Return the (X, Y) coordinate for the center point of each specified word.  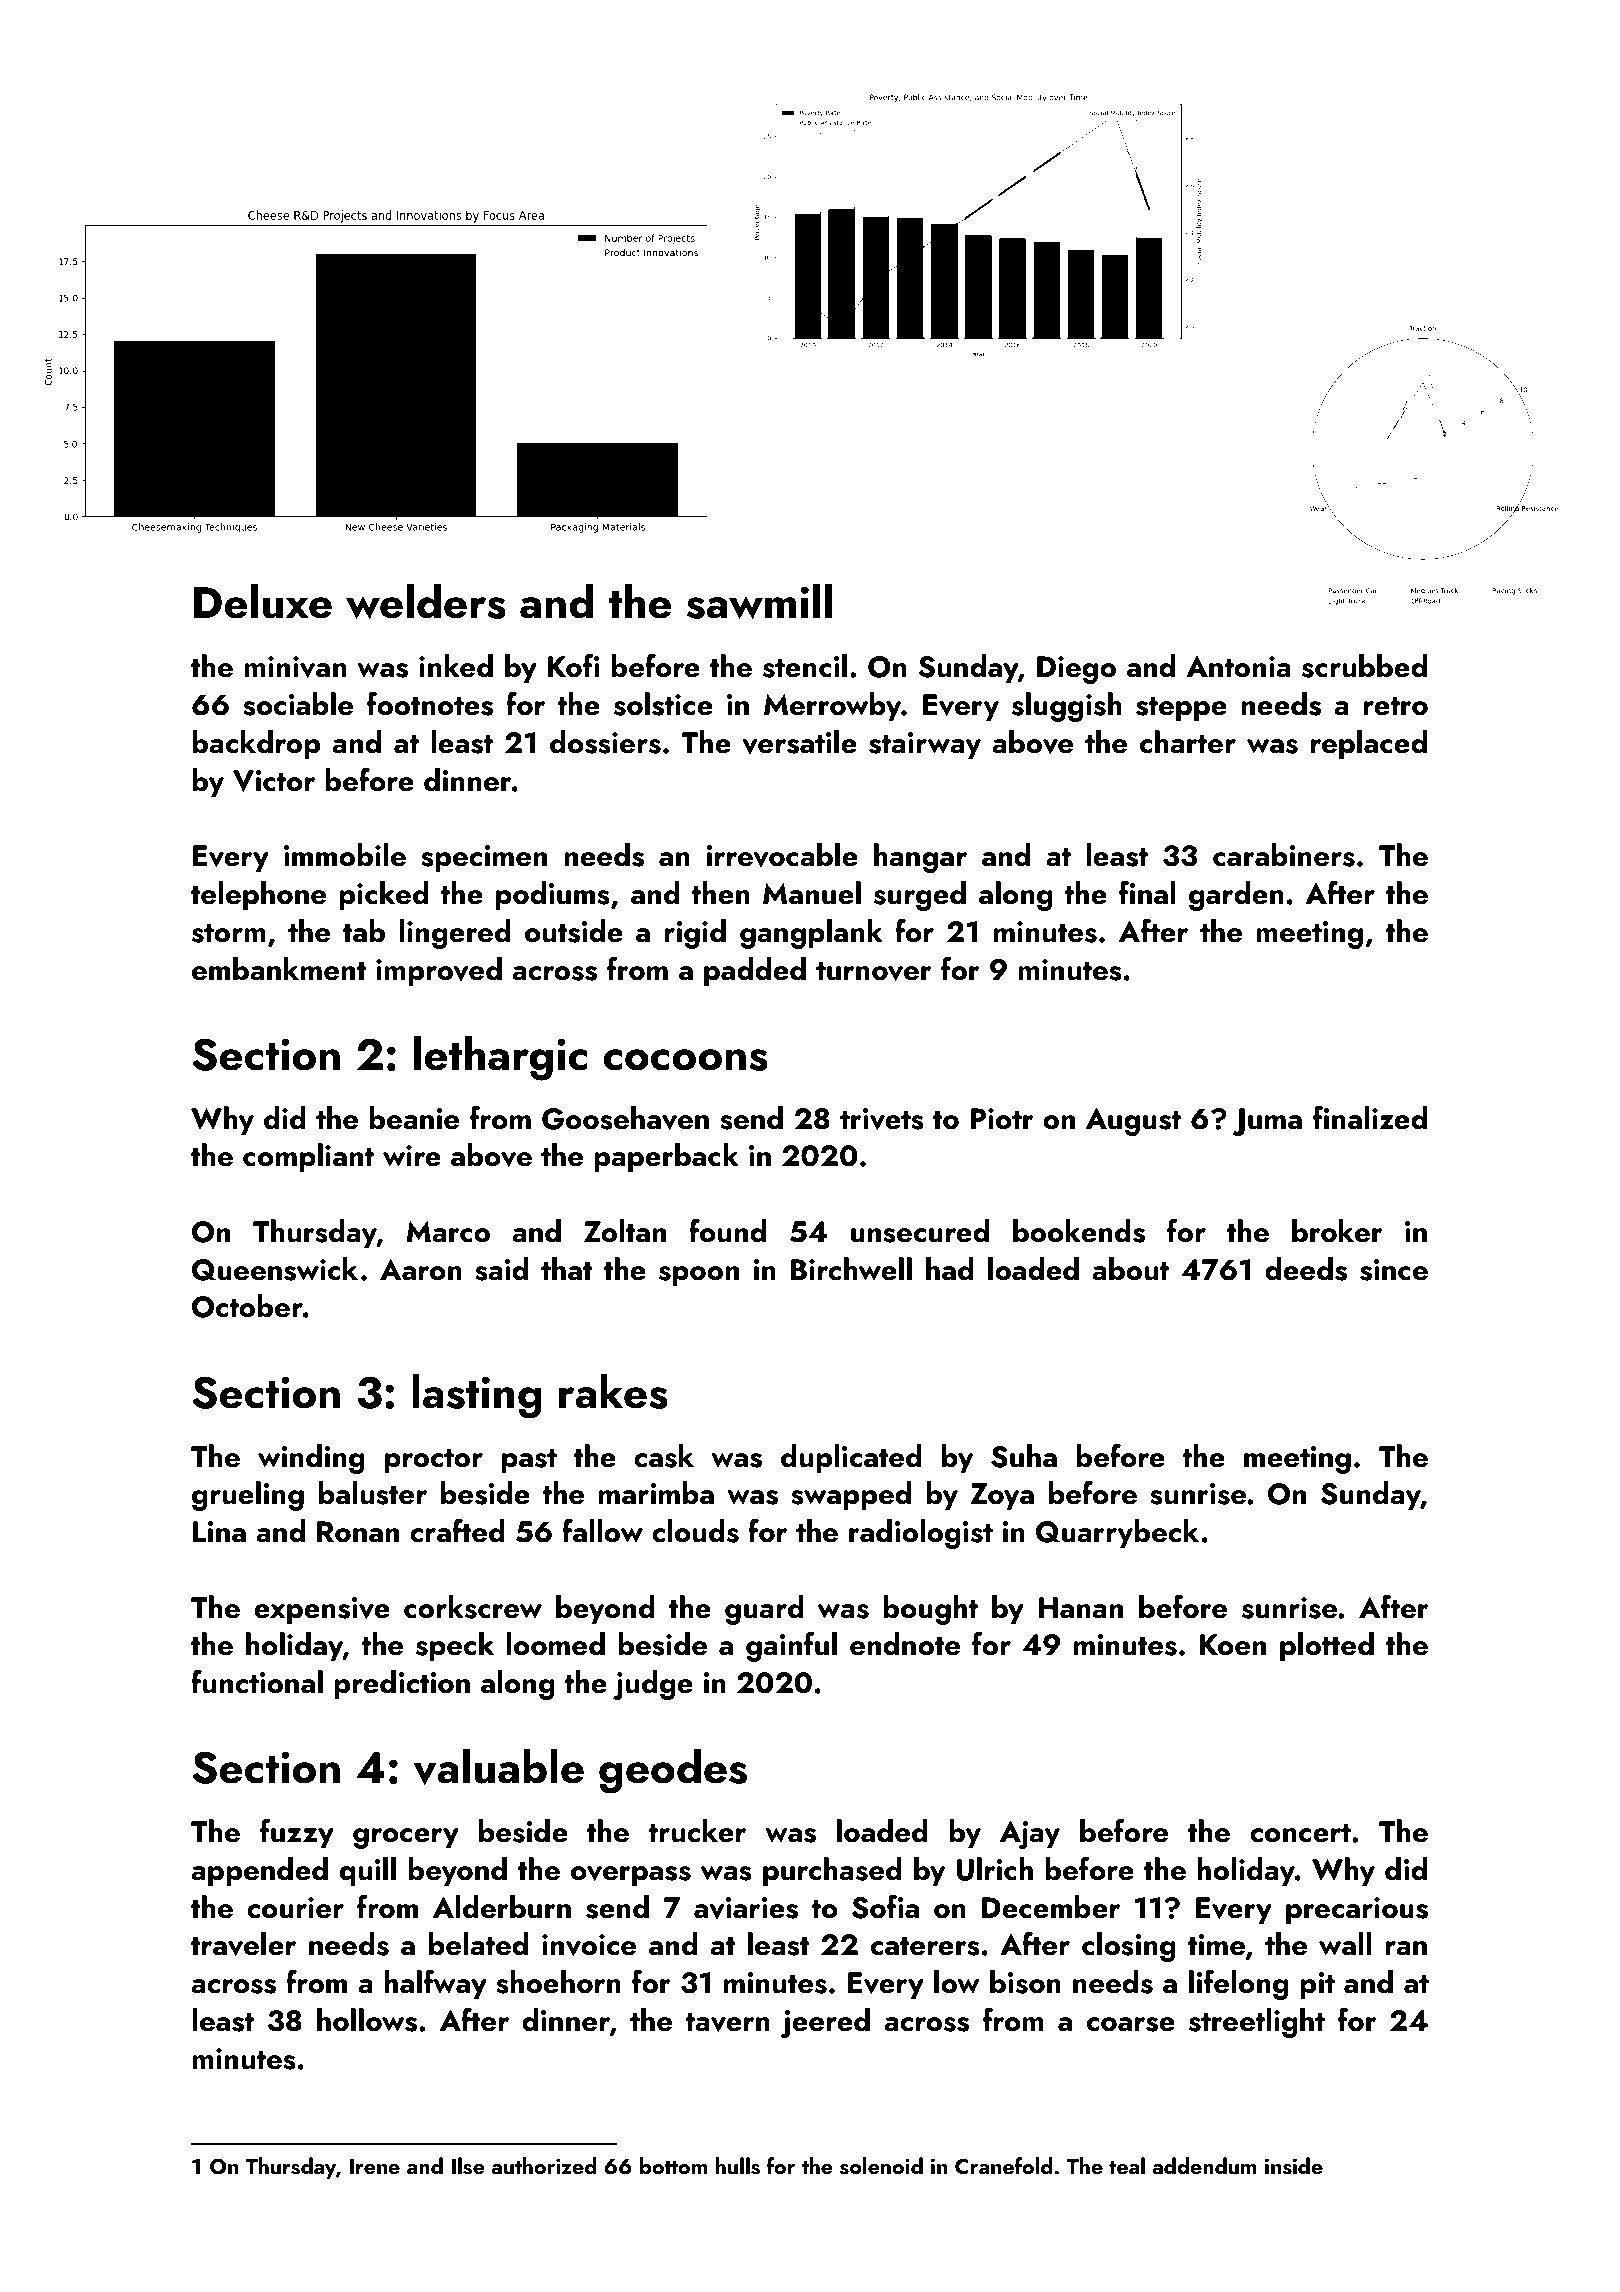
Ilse (468, 2166)
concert (1300, 1833)
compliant (308, 1158)
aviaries (746, 1908)
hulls (738, 2166)
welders (426, 601)
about (1130, 1269)
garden (1236, 896)
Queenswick (275, 1269)
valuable (498, 1766)
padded (755, 972)
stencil (805, 666)
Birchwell (851, 1269)
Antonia (1238, 667)
